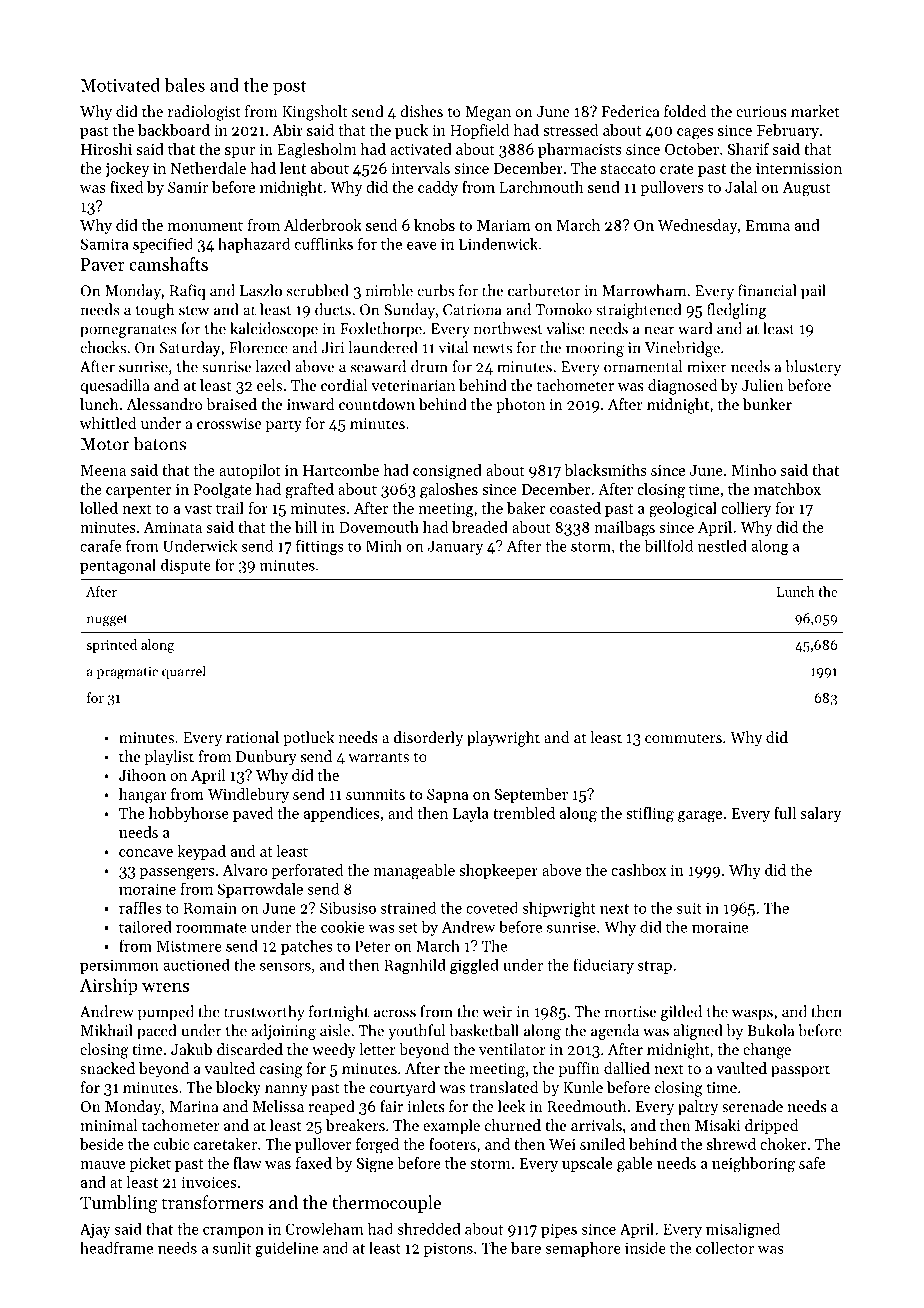 The width and height of the screenshot is (924, 1308). I want to click on agenda, so click(615, 1032).
